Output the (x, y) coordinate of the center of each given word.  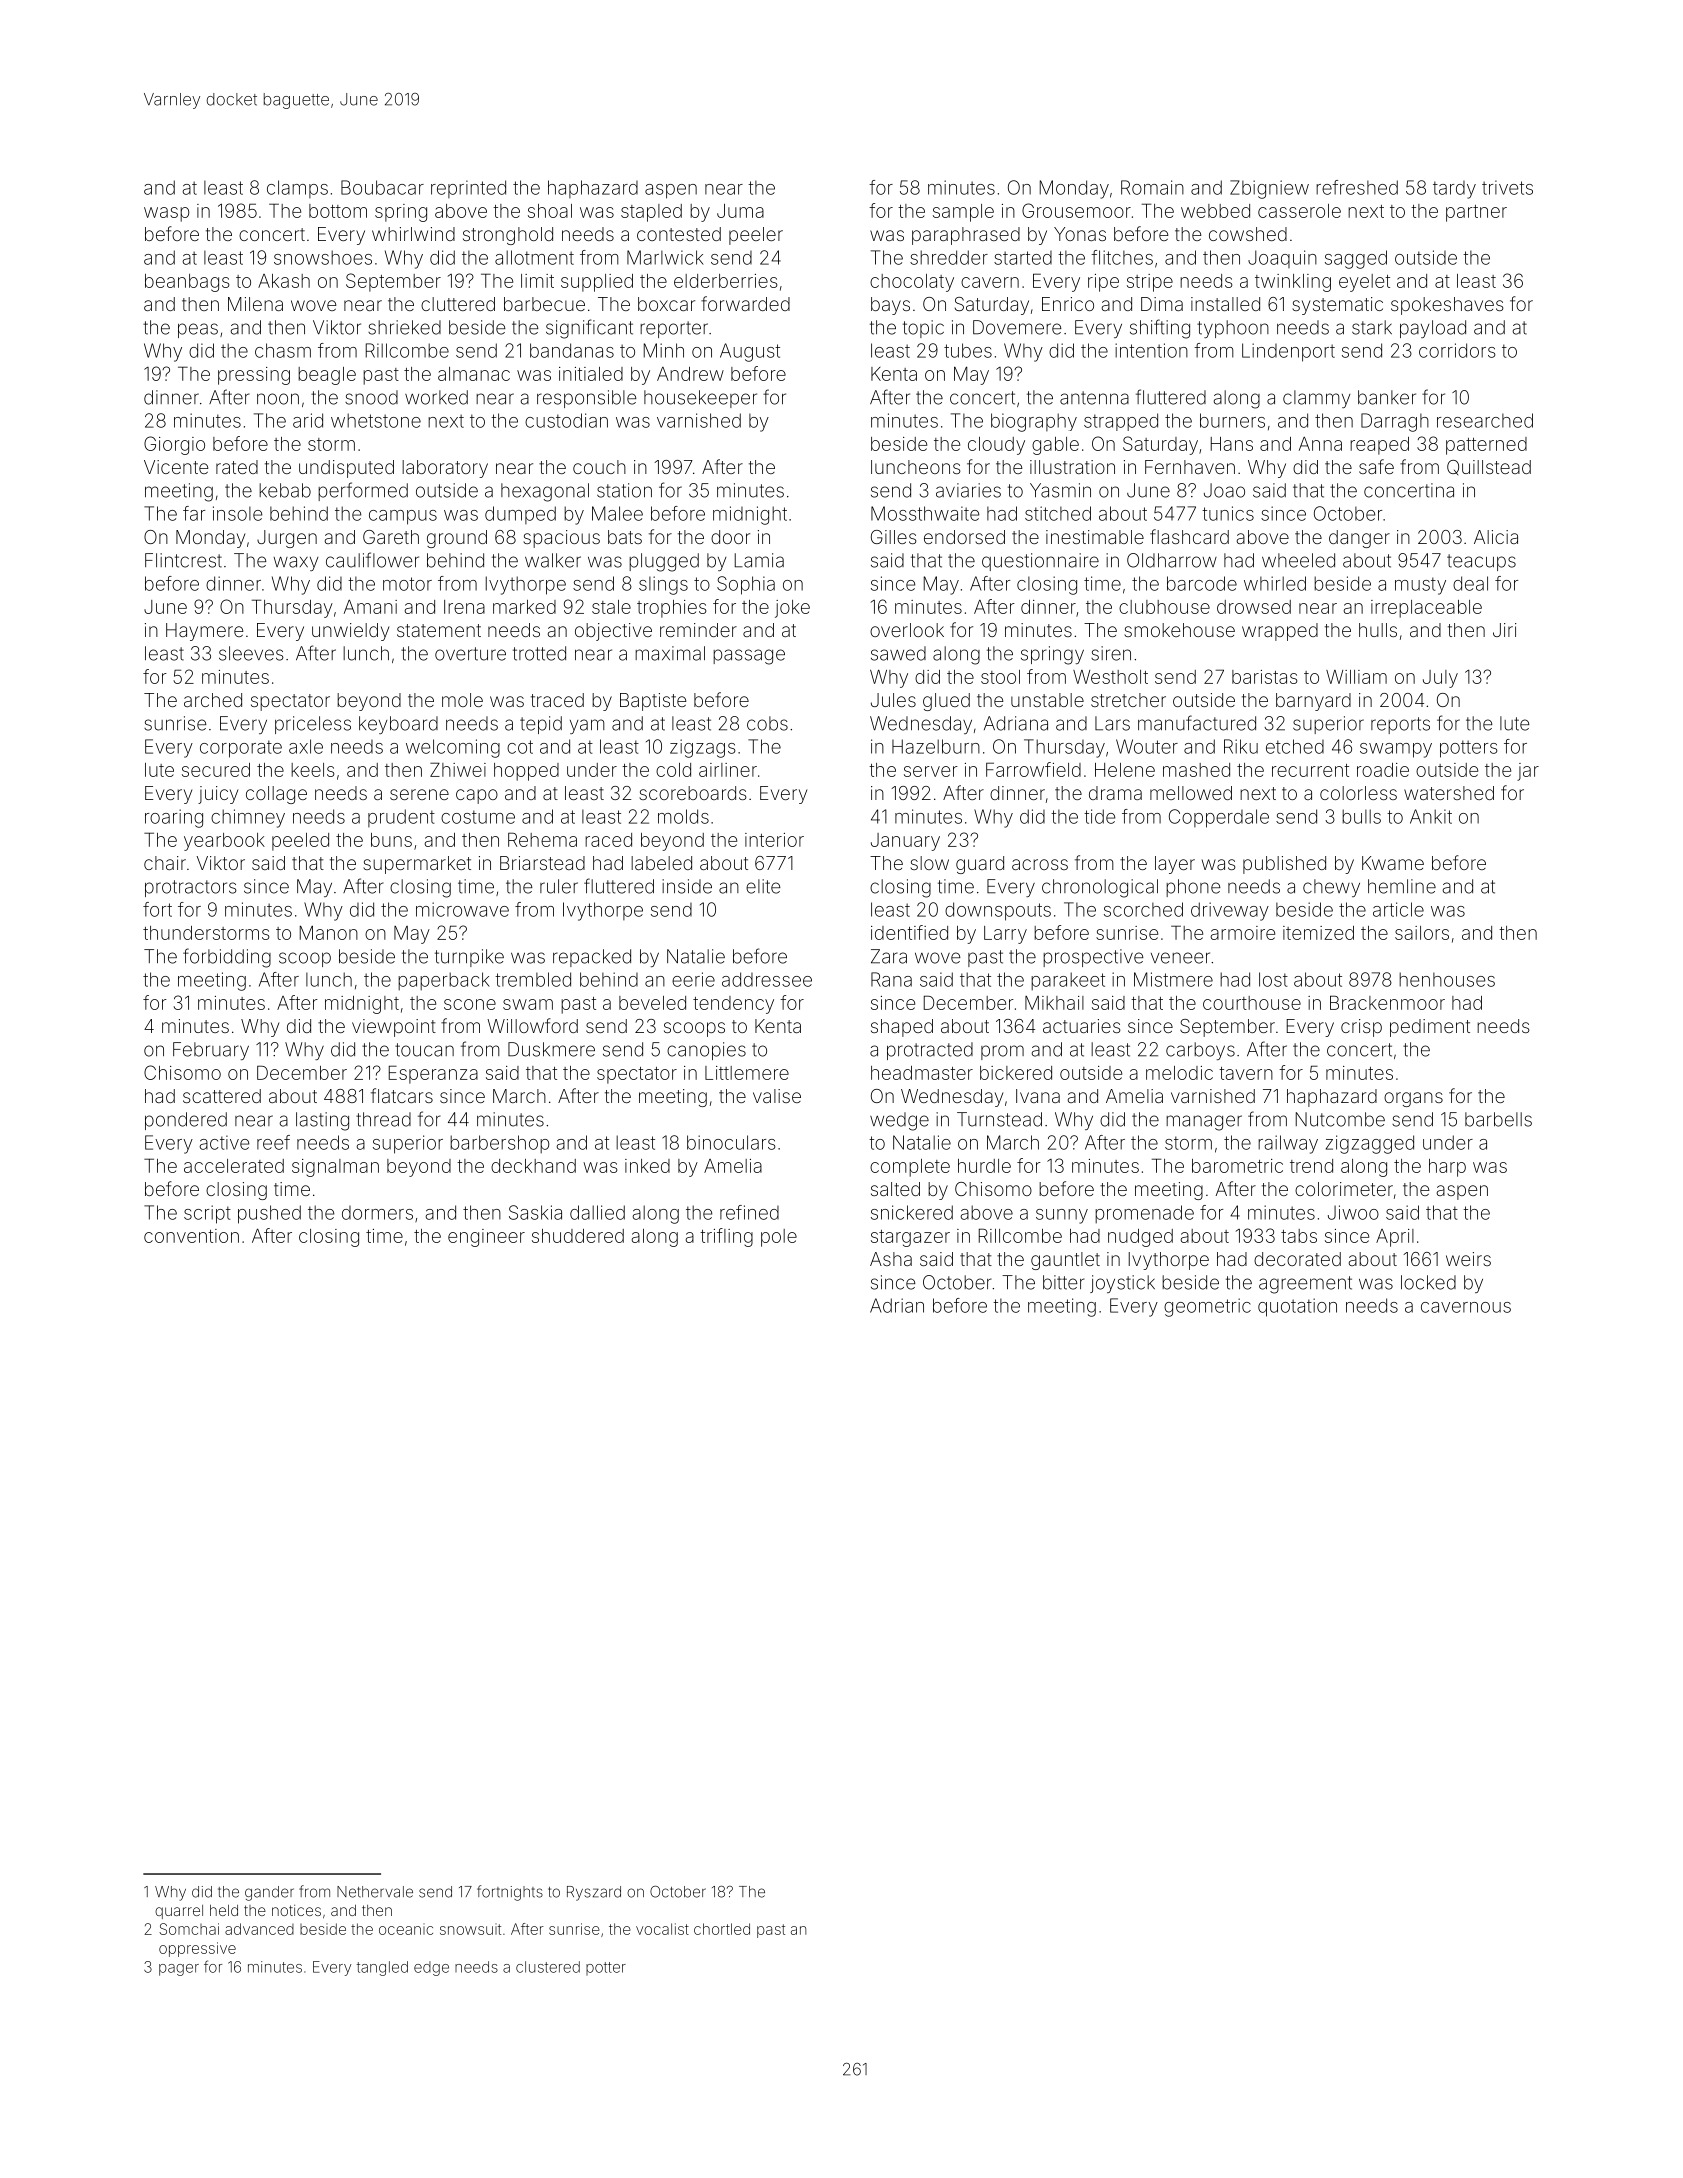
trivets (1507, 187)
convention (191, 1236)
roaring (174, 818)
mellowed (1191, 793)
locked (1428, 1282)
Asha (891, 1259)
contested (679, 234)
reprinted (468, 189)
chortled (722, 1929)
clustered (548, 1967)
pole (779, 1238)
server (931, 771)
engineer (486, 1238)
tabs (1299, 1236)
